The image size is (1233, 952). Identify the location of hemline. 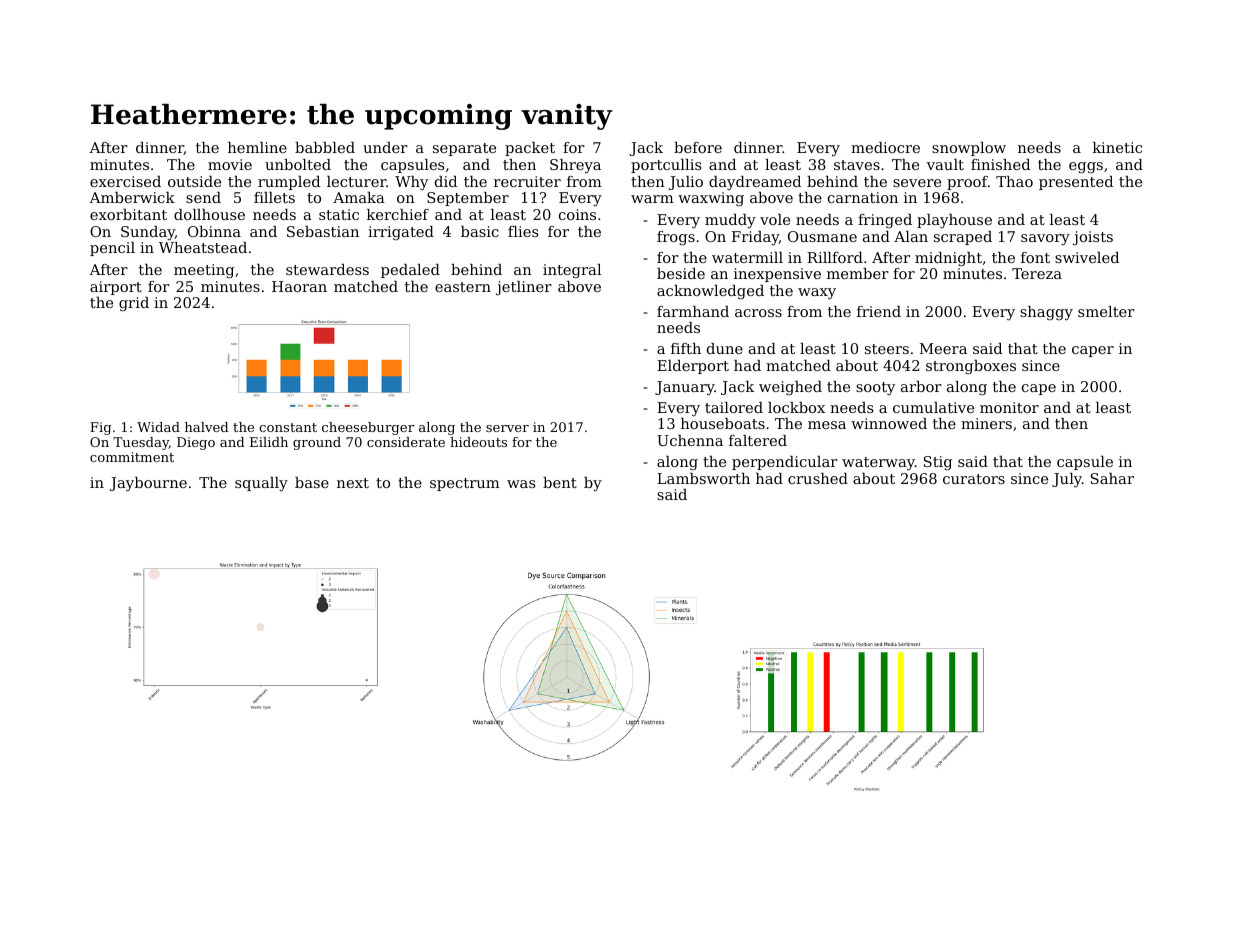
(257, 147).
